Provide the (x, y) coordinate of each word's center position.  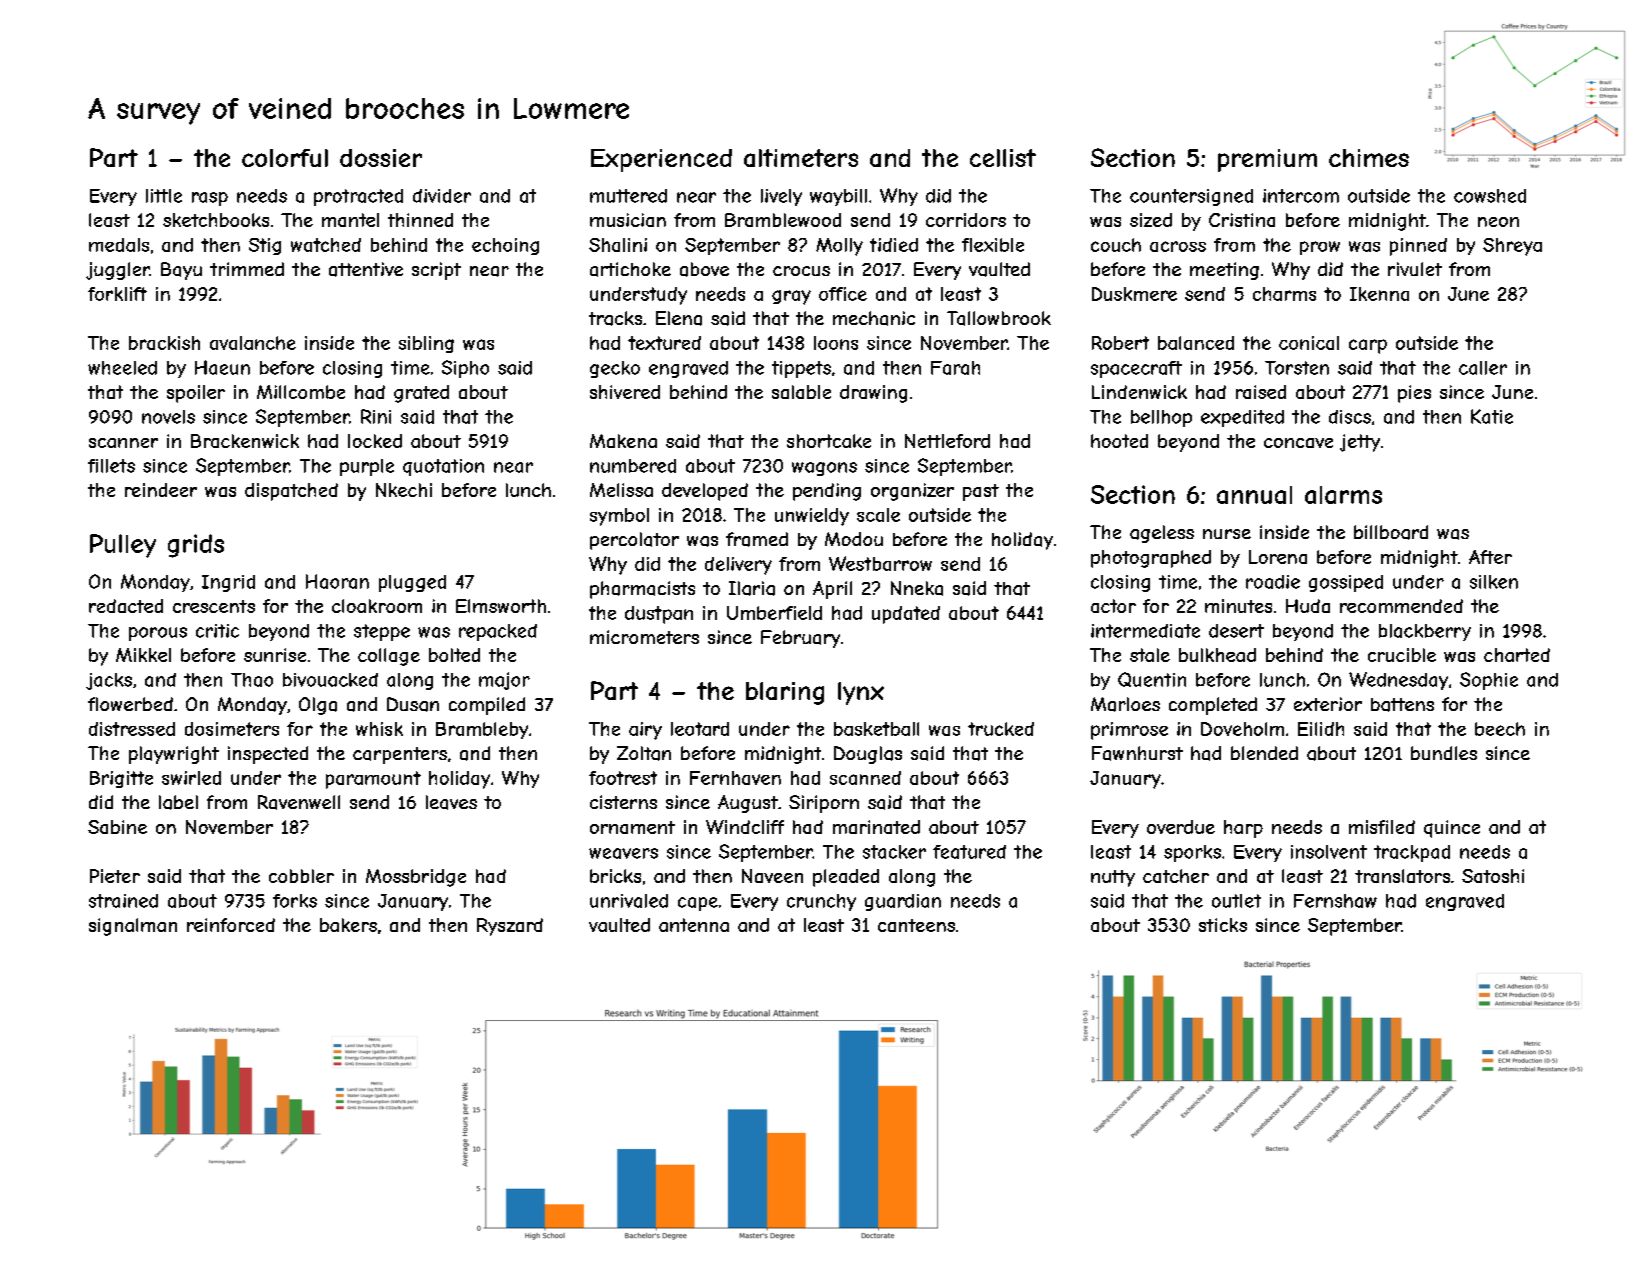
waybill (838, 197)
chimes (1369, 158)
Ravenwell (299, 802)
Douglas (868, 755)
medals (119, 245)
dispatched (291, 492)
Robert (1120, 343)
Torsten (1297, 368)
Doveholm (1242, 729)
